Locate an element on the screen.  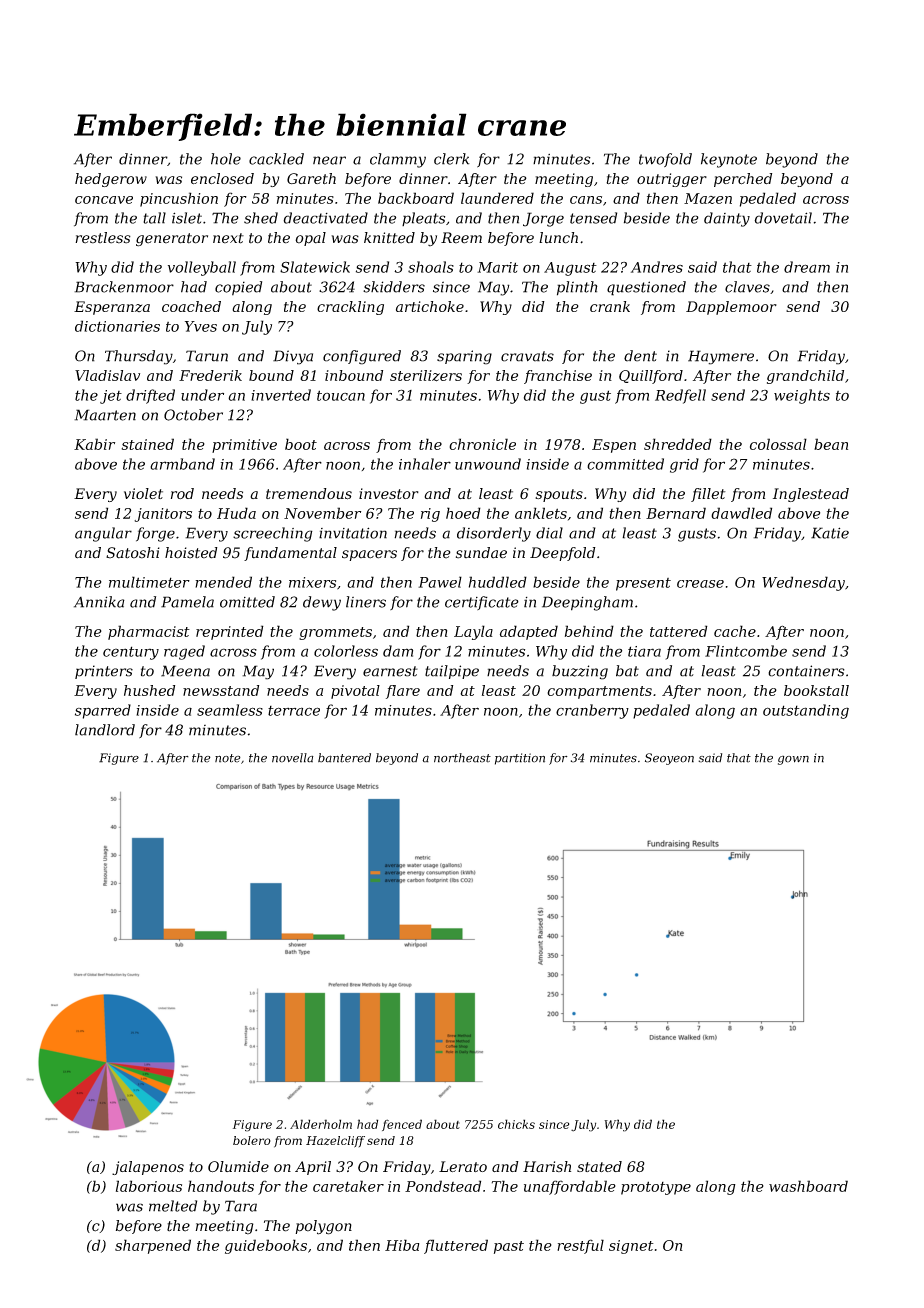
bolero is located at coordinates (252, 1140).
